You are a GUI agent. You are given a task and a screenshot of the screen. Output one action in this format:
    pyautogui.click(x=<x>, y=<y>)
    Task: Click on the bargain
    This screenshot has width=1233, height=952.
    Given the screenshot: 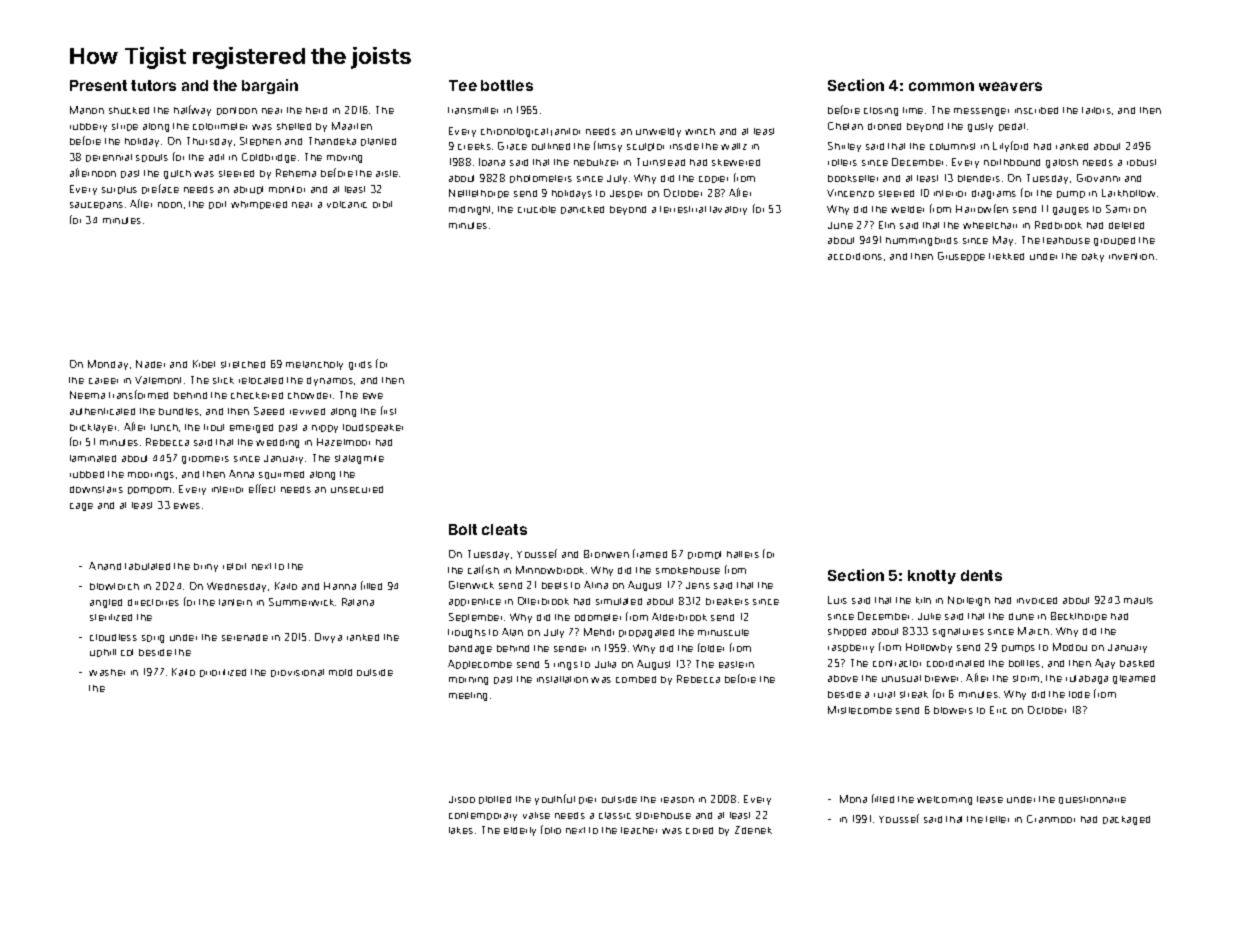 What is the action you would take?
    pyautogui.click(x=270, y=86)
